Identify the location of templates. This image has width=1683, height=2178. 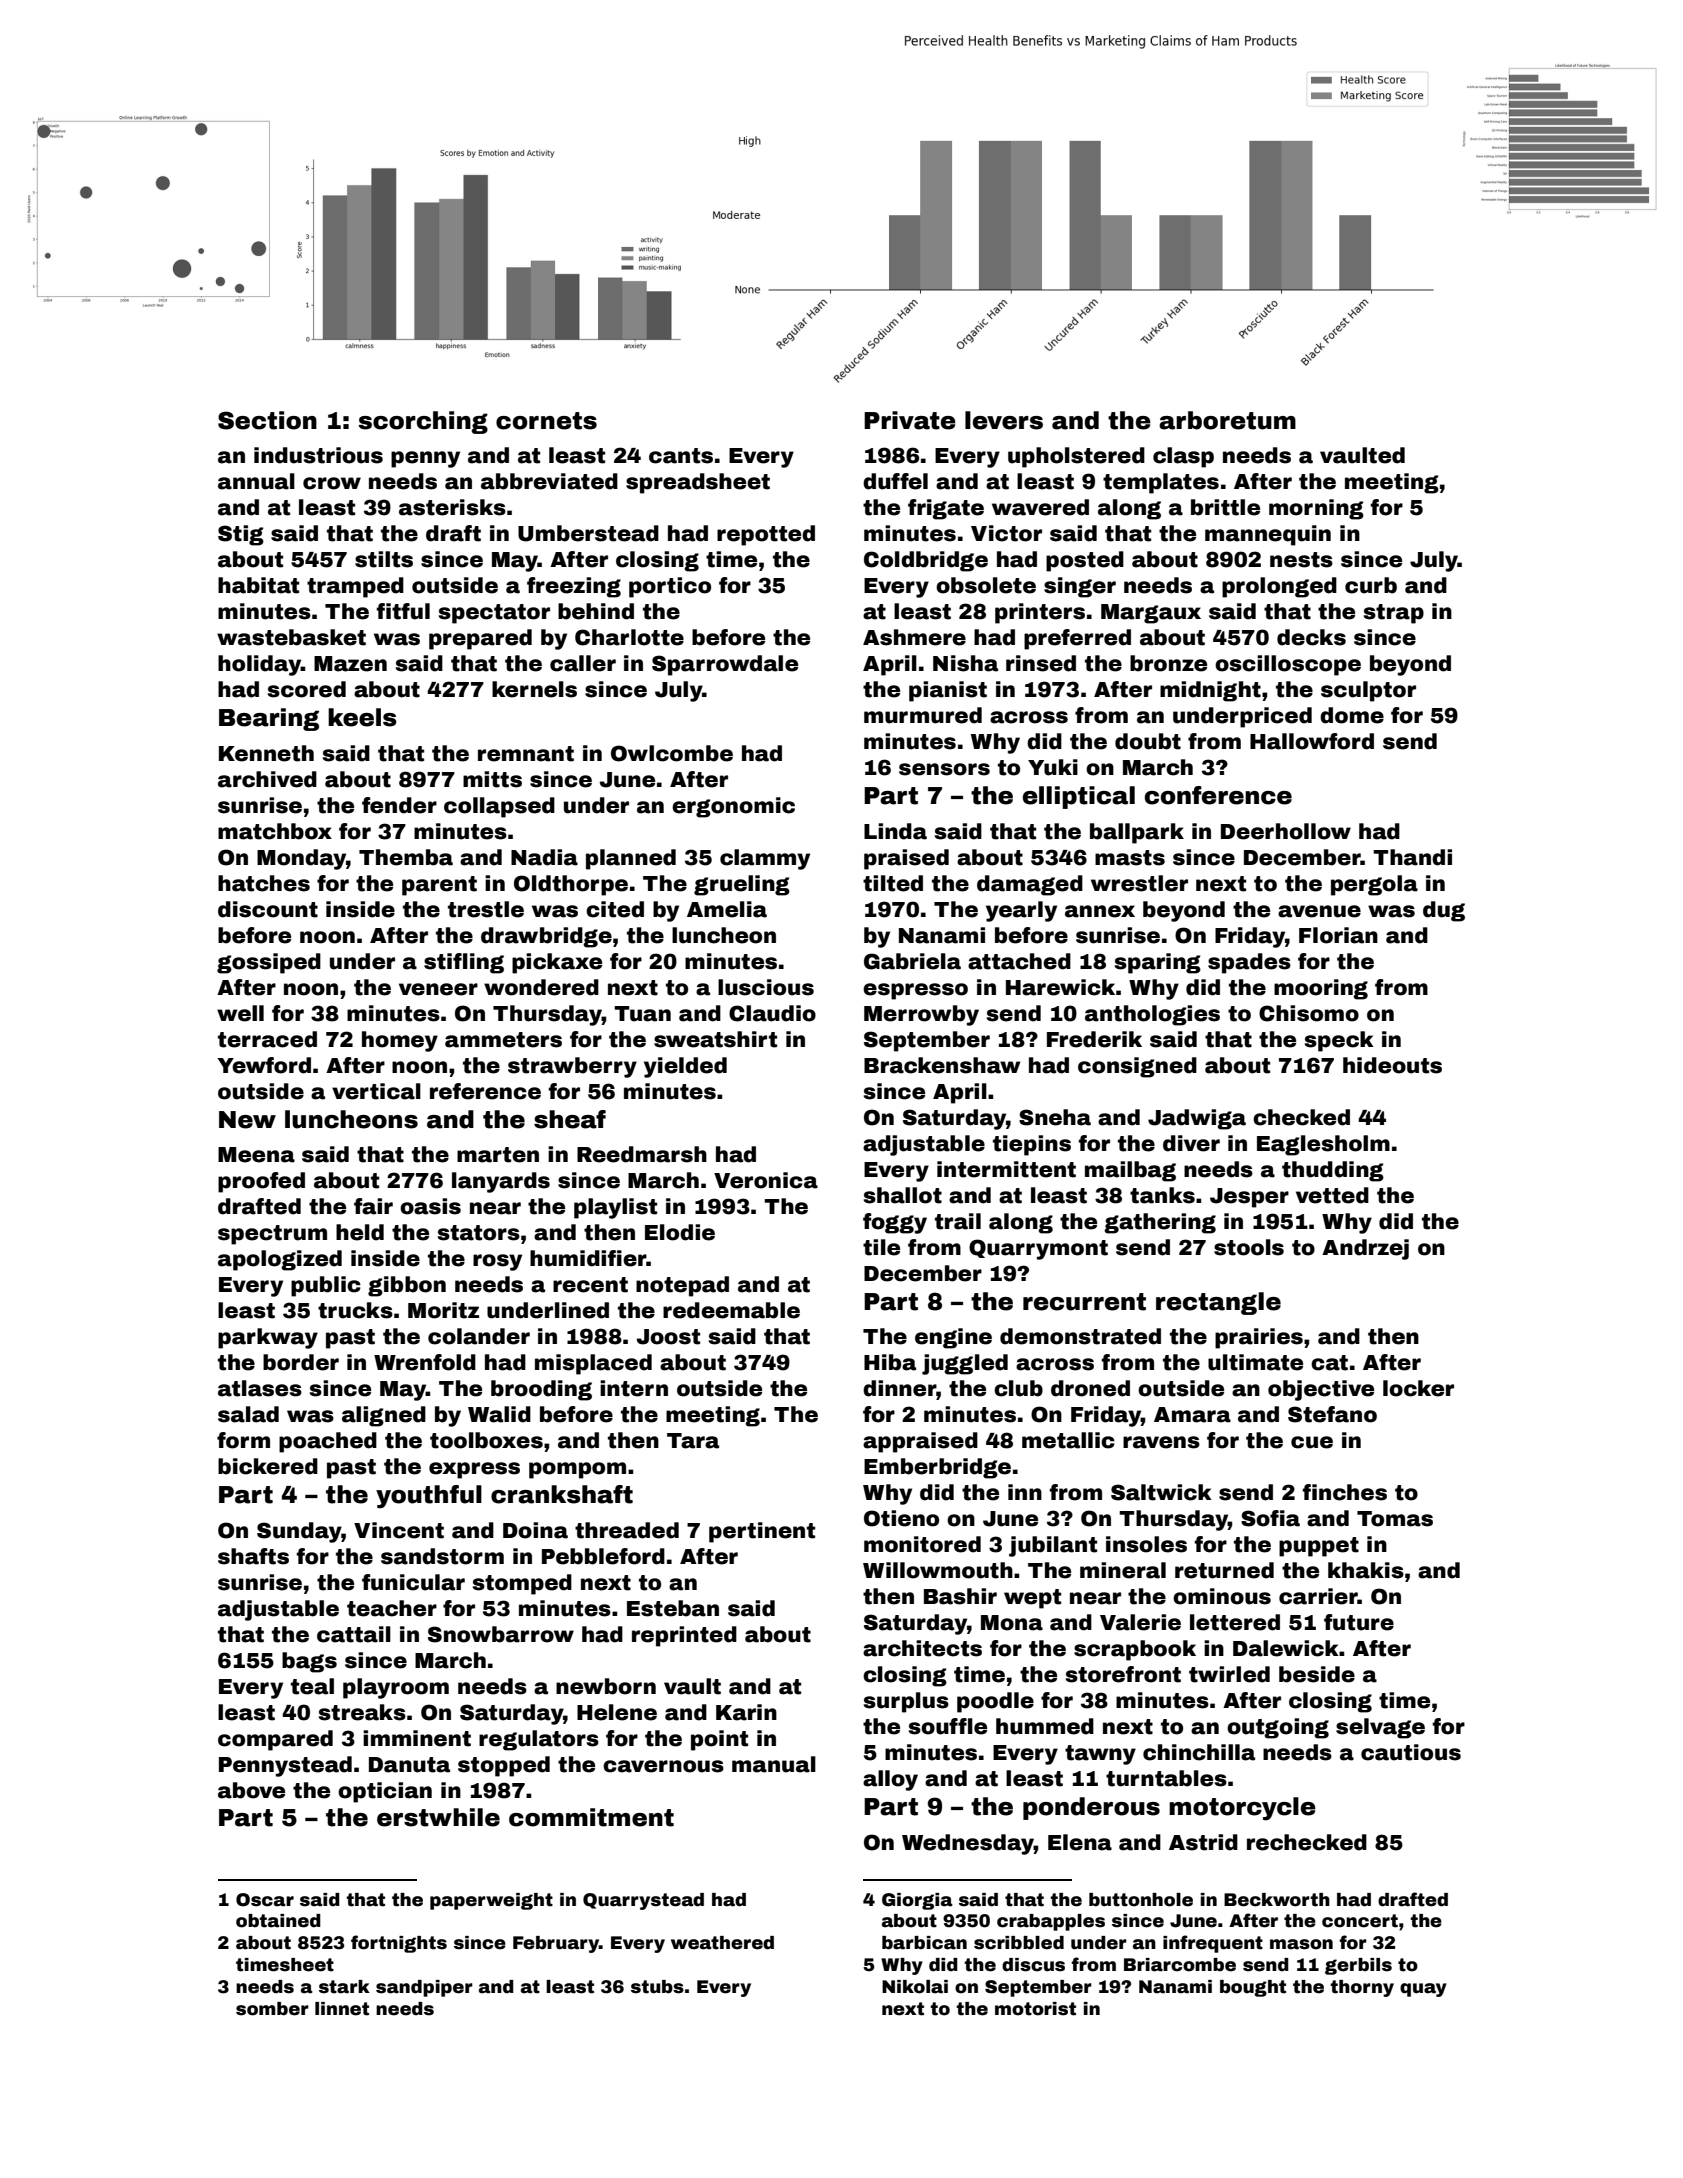
(1161, 483).
